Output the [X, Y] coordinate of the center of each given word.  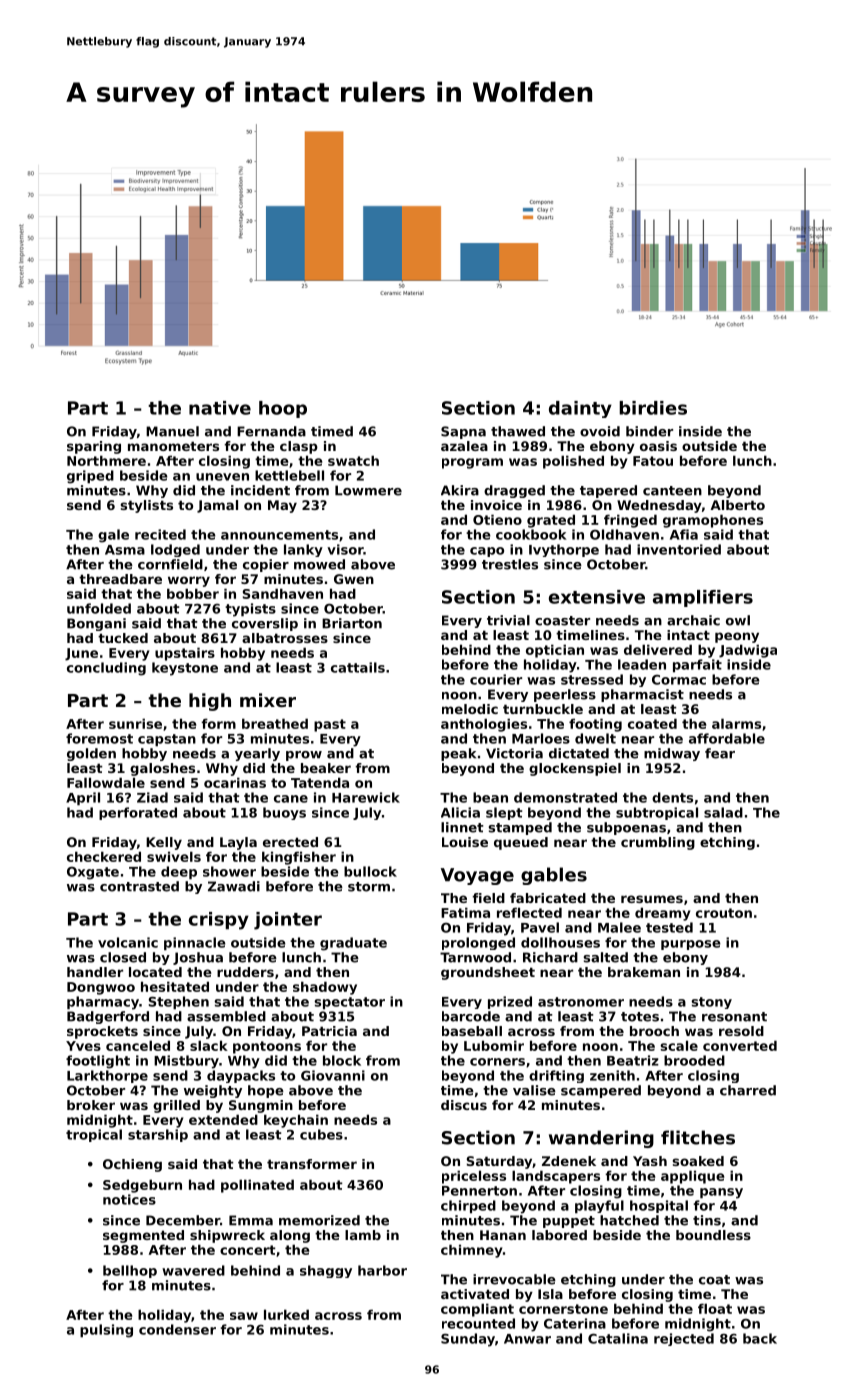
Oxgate [93, 873]
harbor [382, 1270]
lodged [175, 550]
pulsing [106, 1331]
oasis [658, 446]
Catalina [618, 1338]
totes [640, 1017]
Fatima [465, 912]
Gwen [354, 579]
